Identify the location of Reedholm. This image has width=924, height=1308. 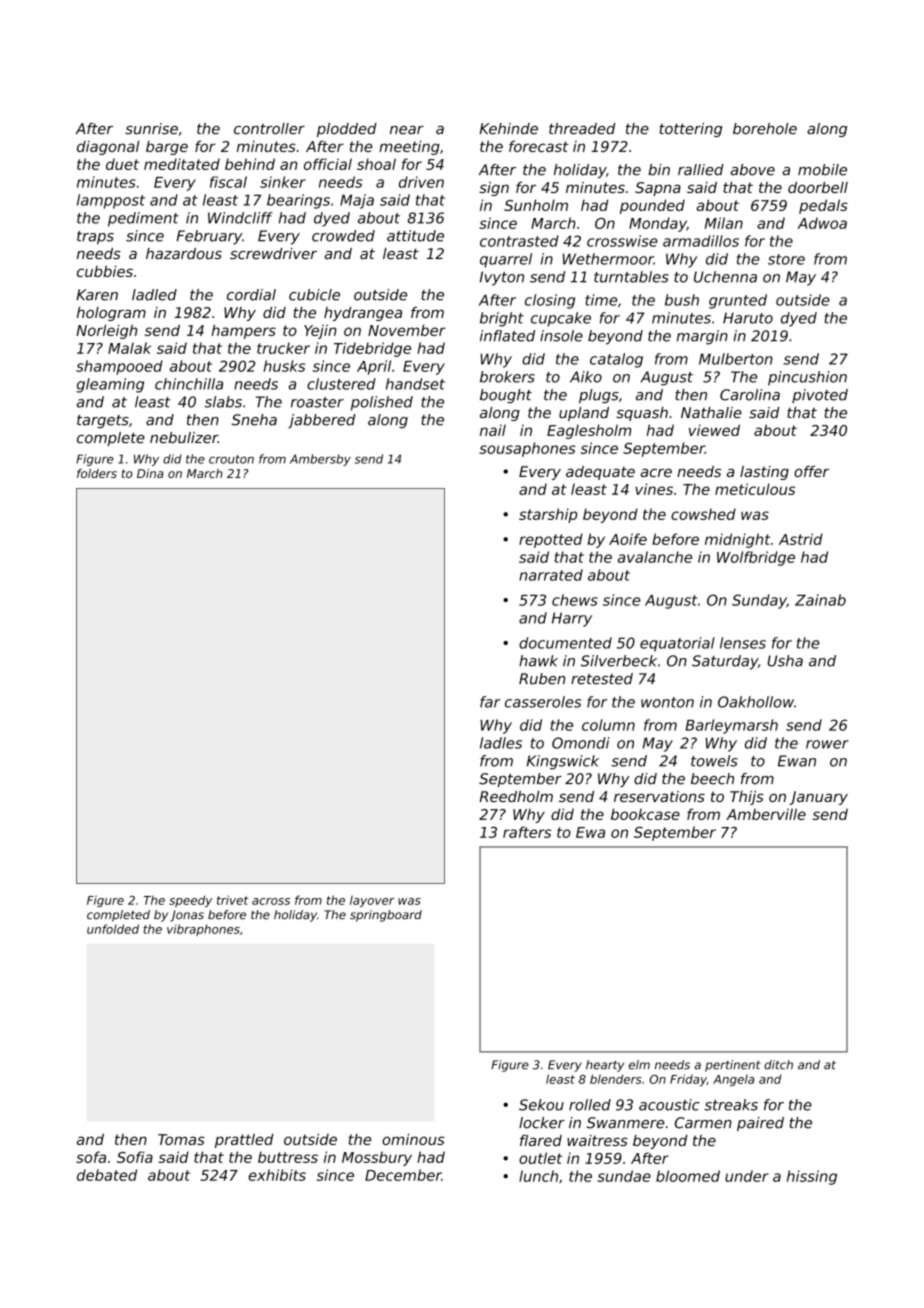
(516, 796).
